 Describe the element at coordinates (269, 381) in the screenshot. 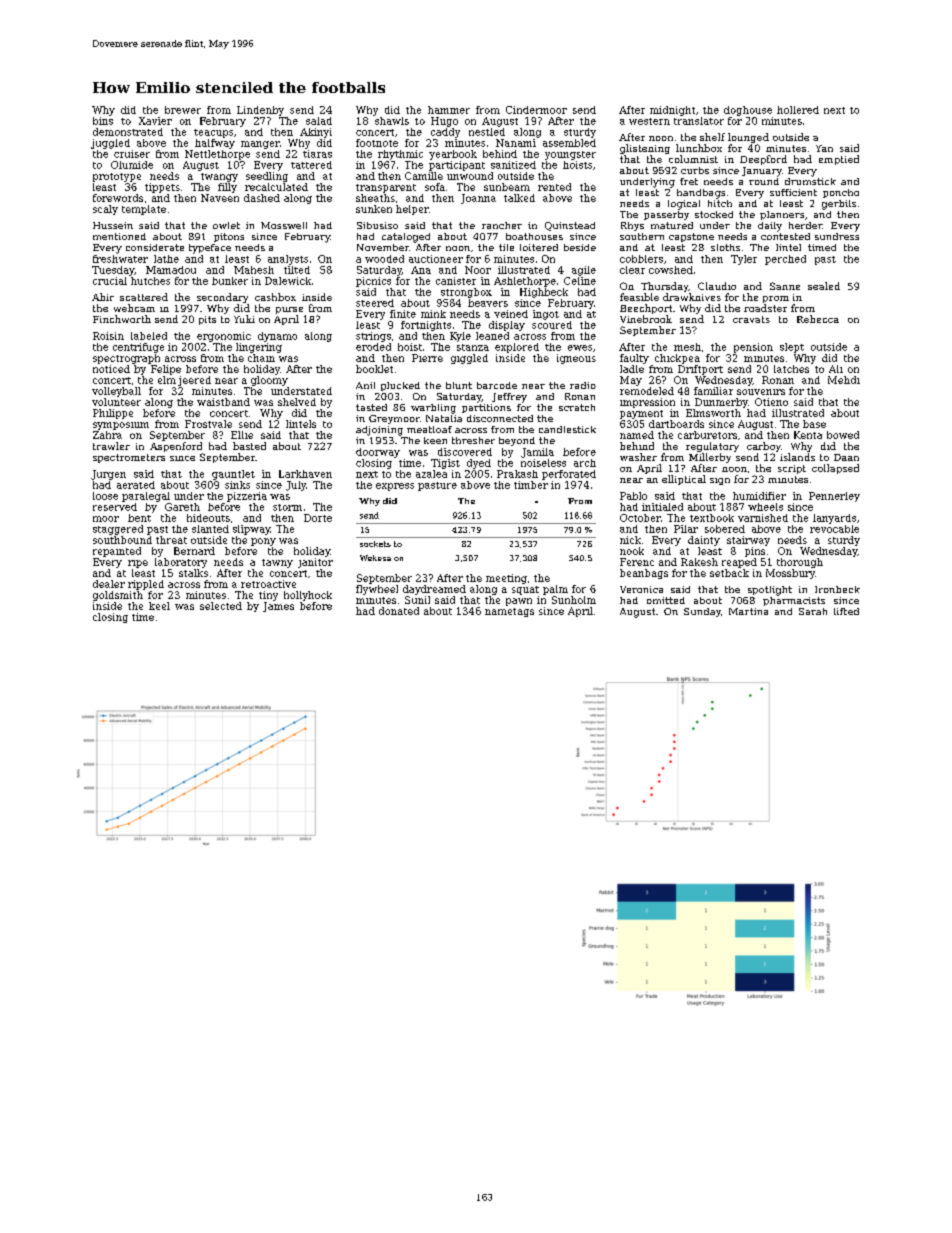

I see `gloomy` at that location.
